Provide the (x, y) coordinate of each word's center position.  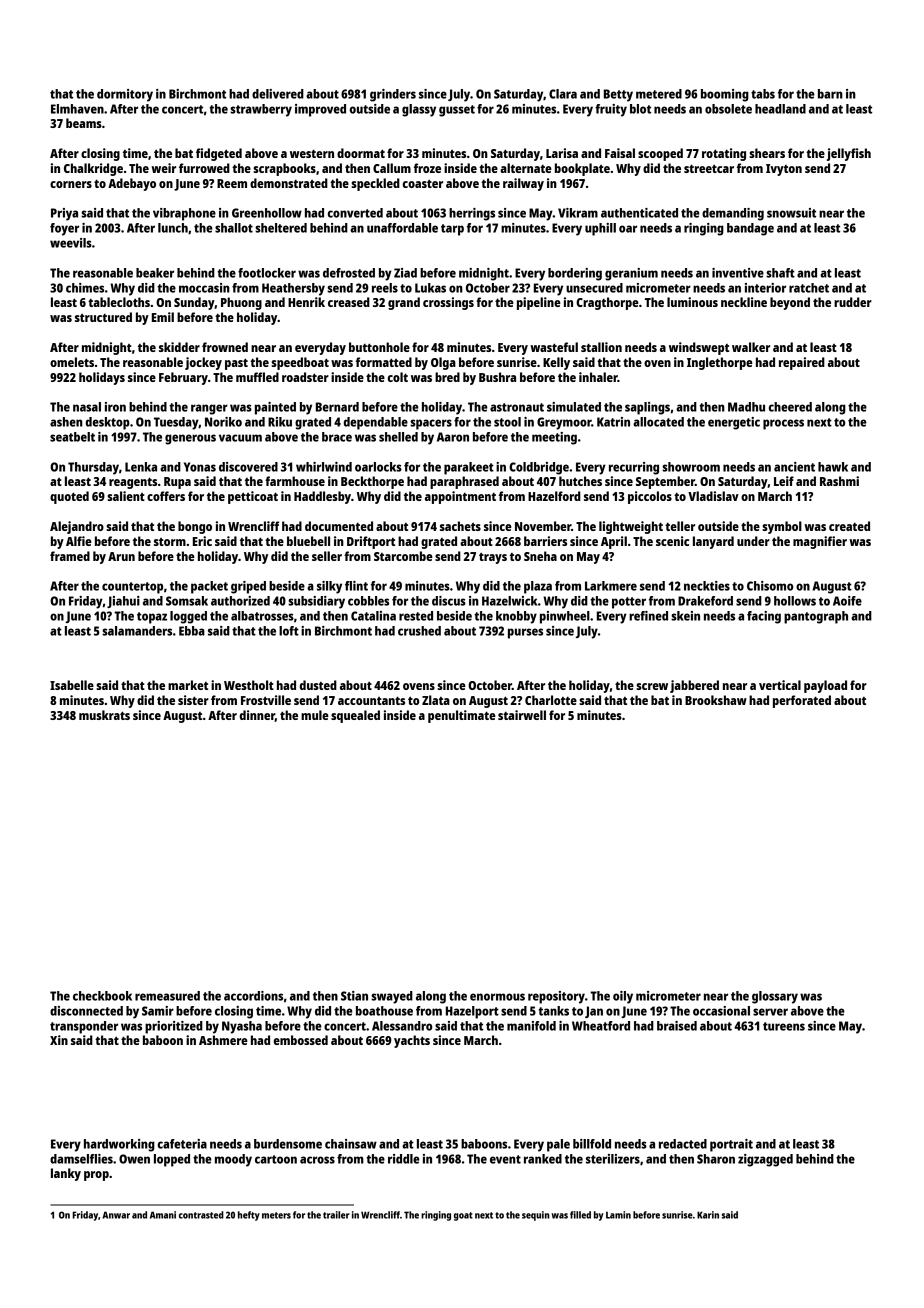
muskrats (104, 715)
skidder (179, 347)
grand (404, 303)
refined (648, 616)
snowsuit (791, 213)
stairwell (522, 715)
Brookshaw (716, 700)
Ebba (192, 631)
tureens (784, 1026)
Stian (354, 996)
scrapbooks (284, 169)
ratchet (809, 288)
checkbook (102, 996)
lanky (66, 1174)
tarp (452, 230)
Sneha (540, 556)
